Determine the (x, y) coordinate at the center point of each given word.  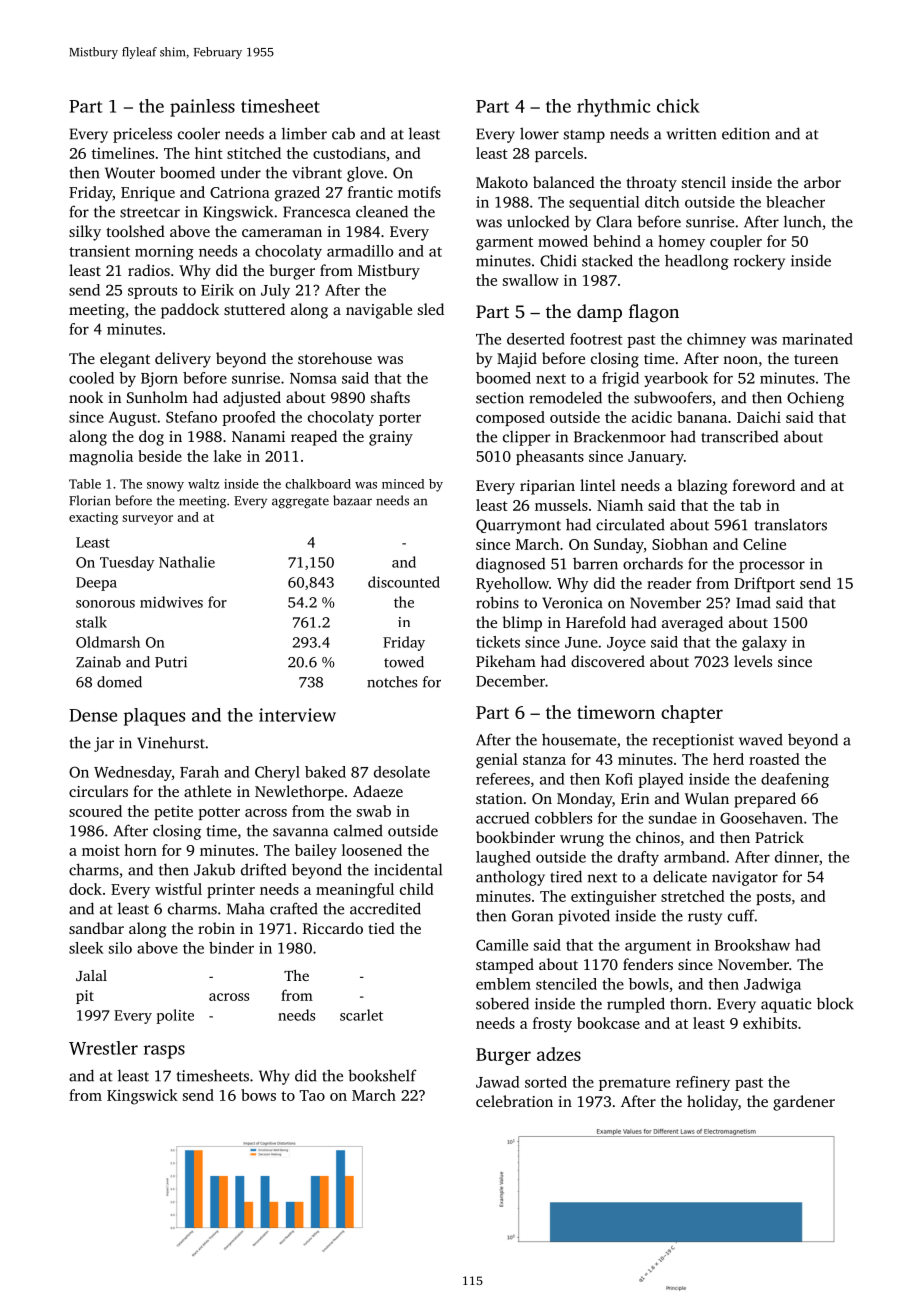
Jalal (91, 975)
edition (746, 133)
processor (772, 567)
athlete (207, 791)
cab (343, 134)
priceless (142, 135)
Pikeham (506, 661)
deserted (536, 339)
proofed (248, 418)
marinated (817, 339)
